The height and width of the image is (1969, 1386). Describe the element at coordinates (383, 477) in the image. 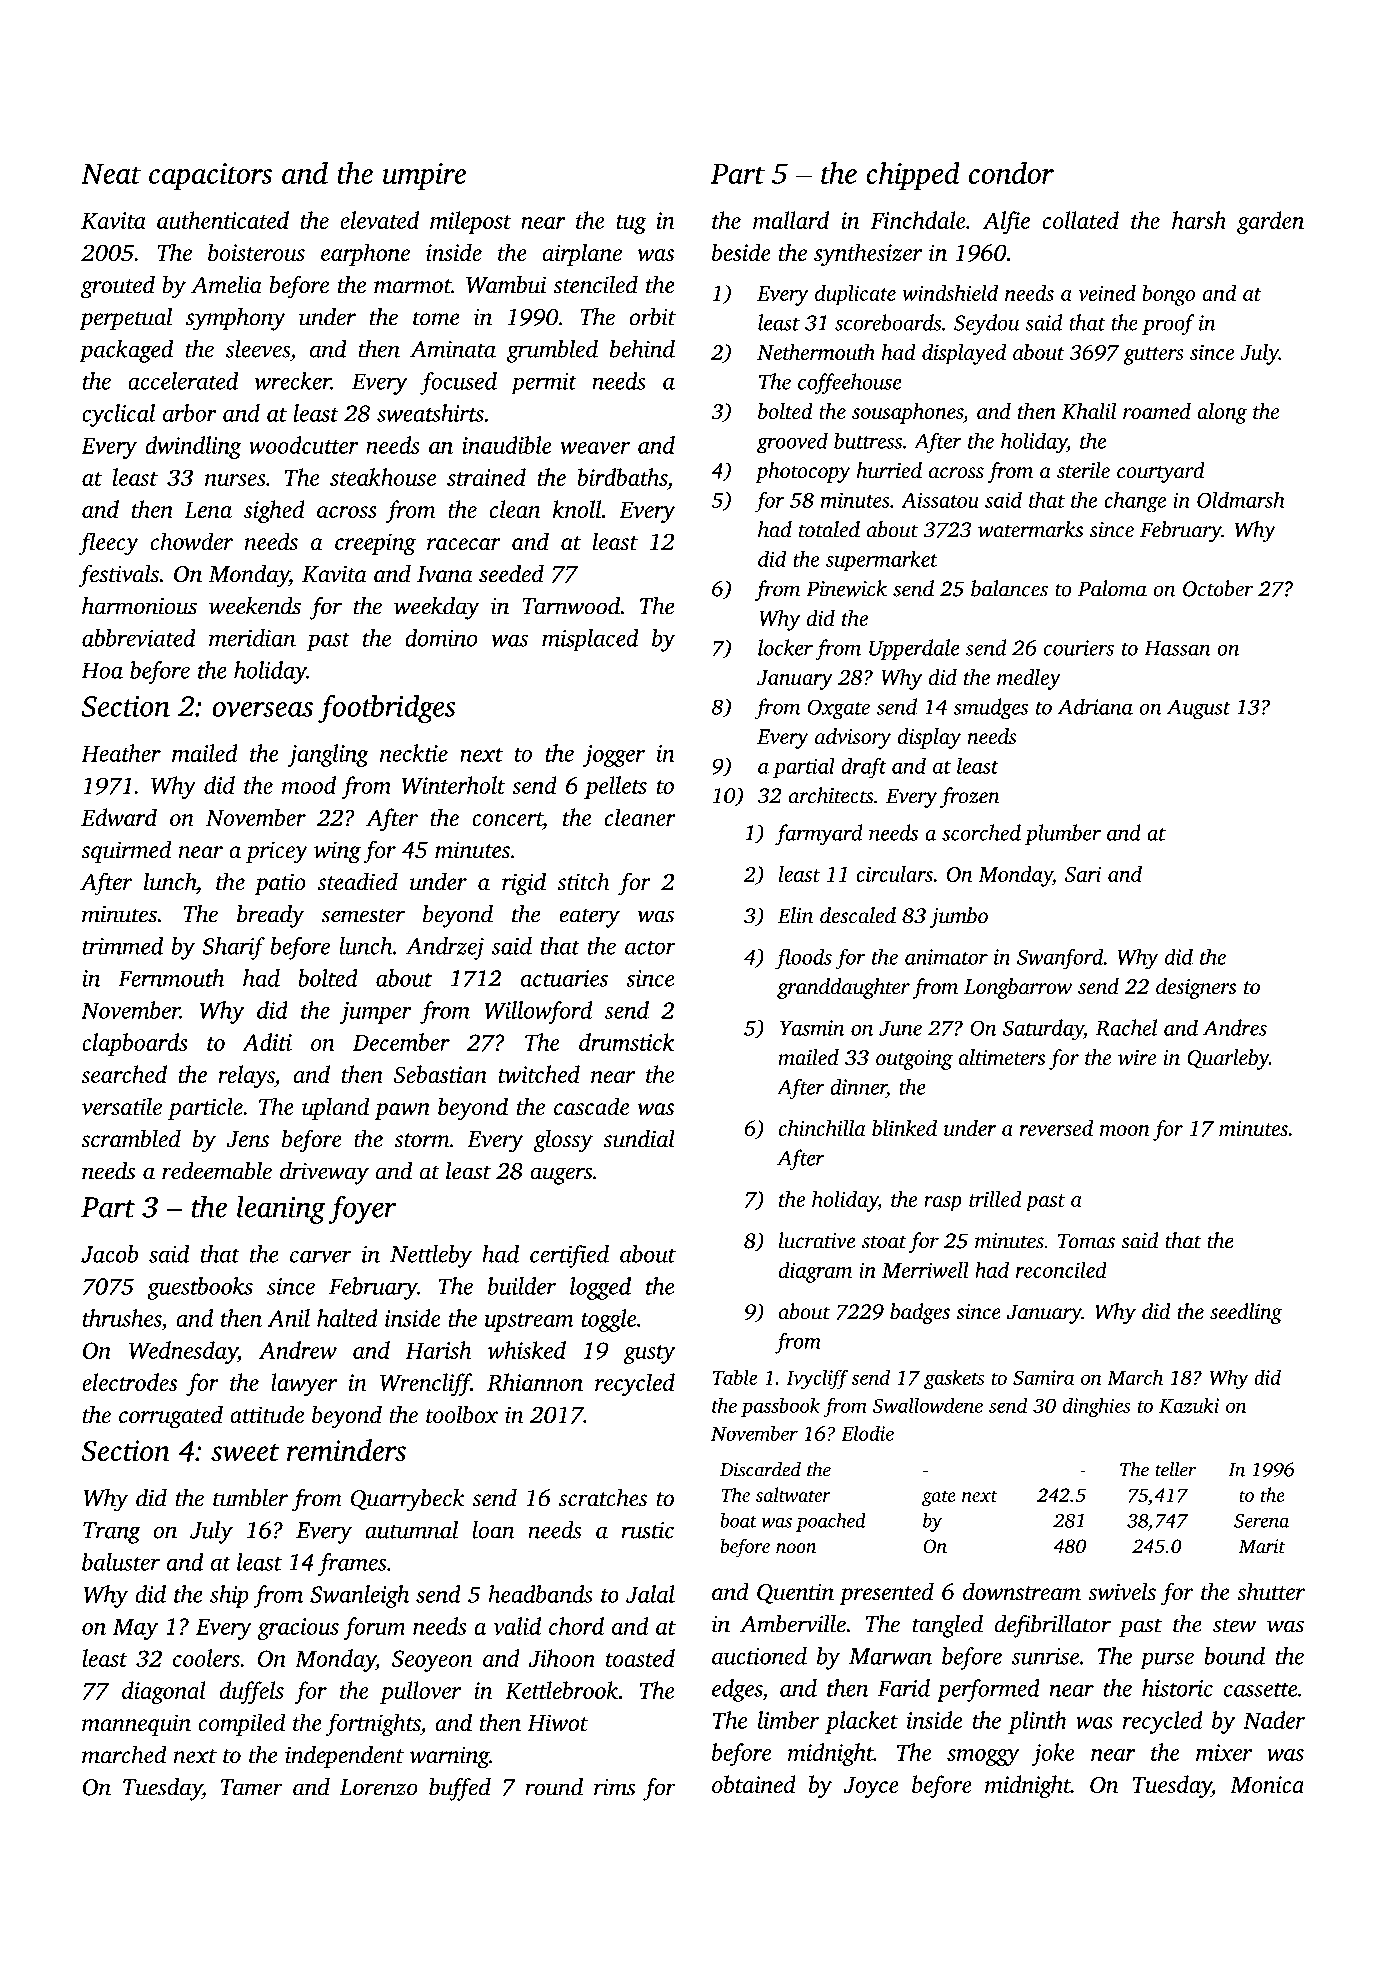

I see `steakhouse` at that location.
